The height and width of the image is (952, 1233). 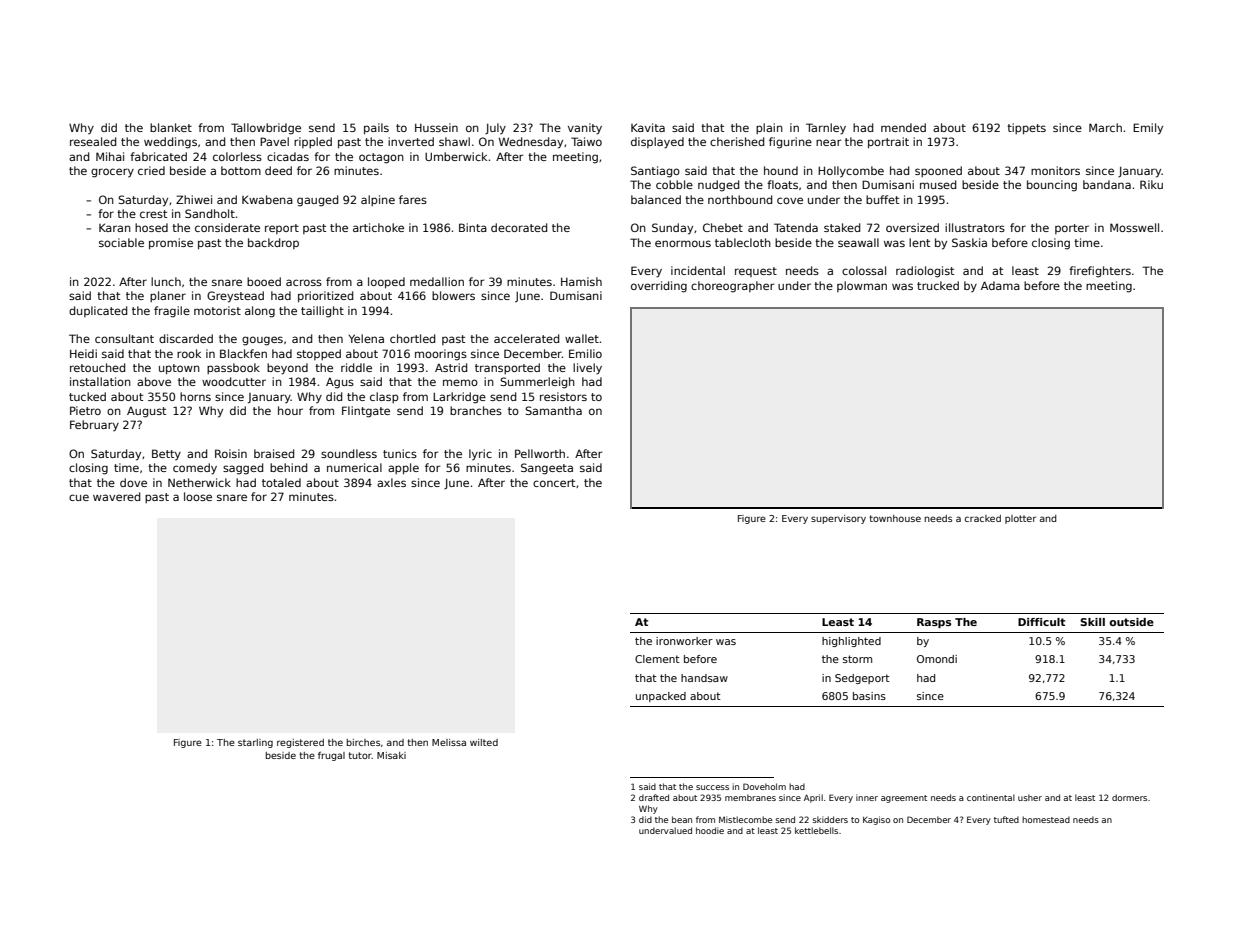 I want to click on Kwabena, so click(x=267, y=199).
